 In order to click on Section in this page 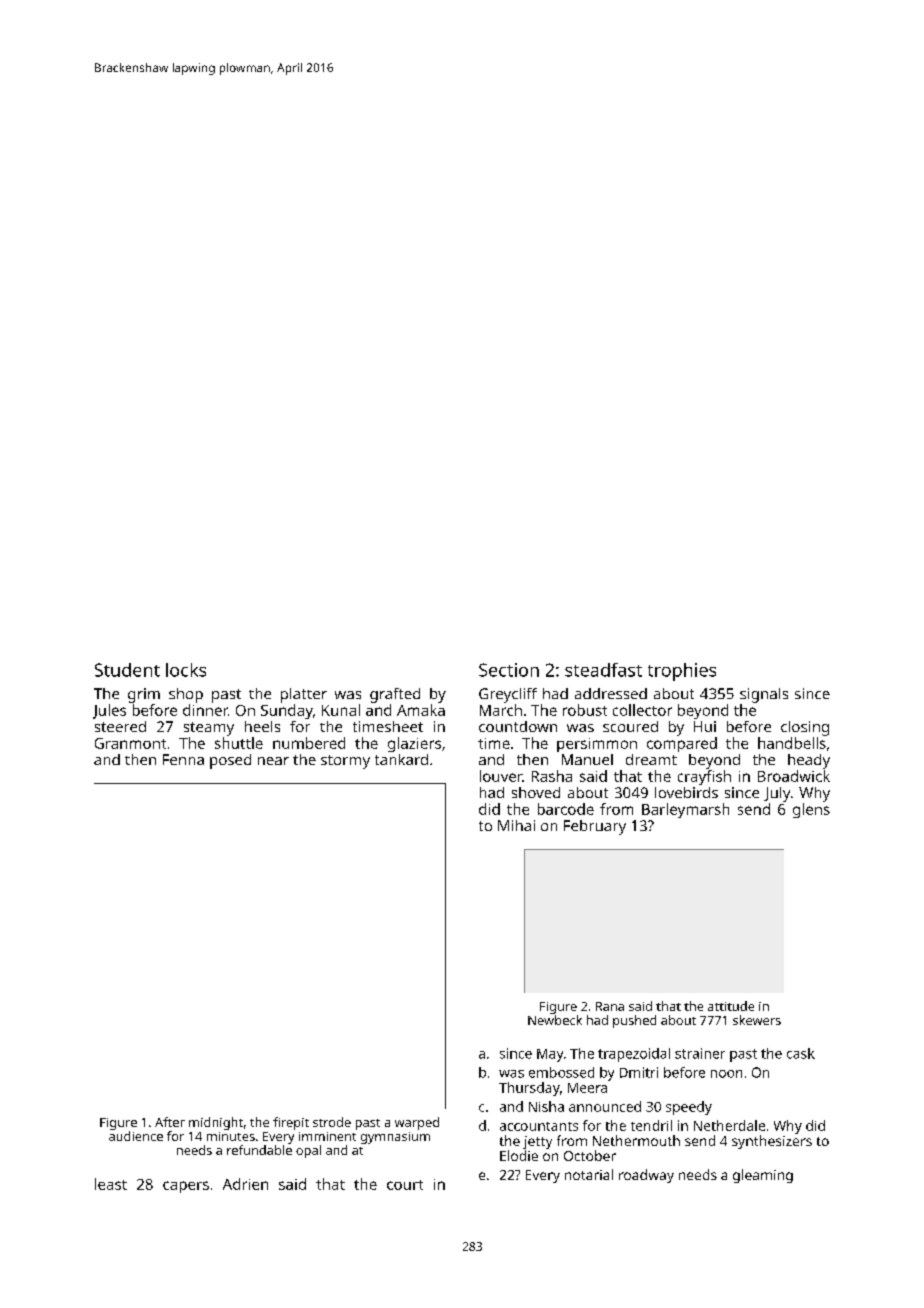, I will do `click(509, 670)`.
